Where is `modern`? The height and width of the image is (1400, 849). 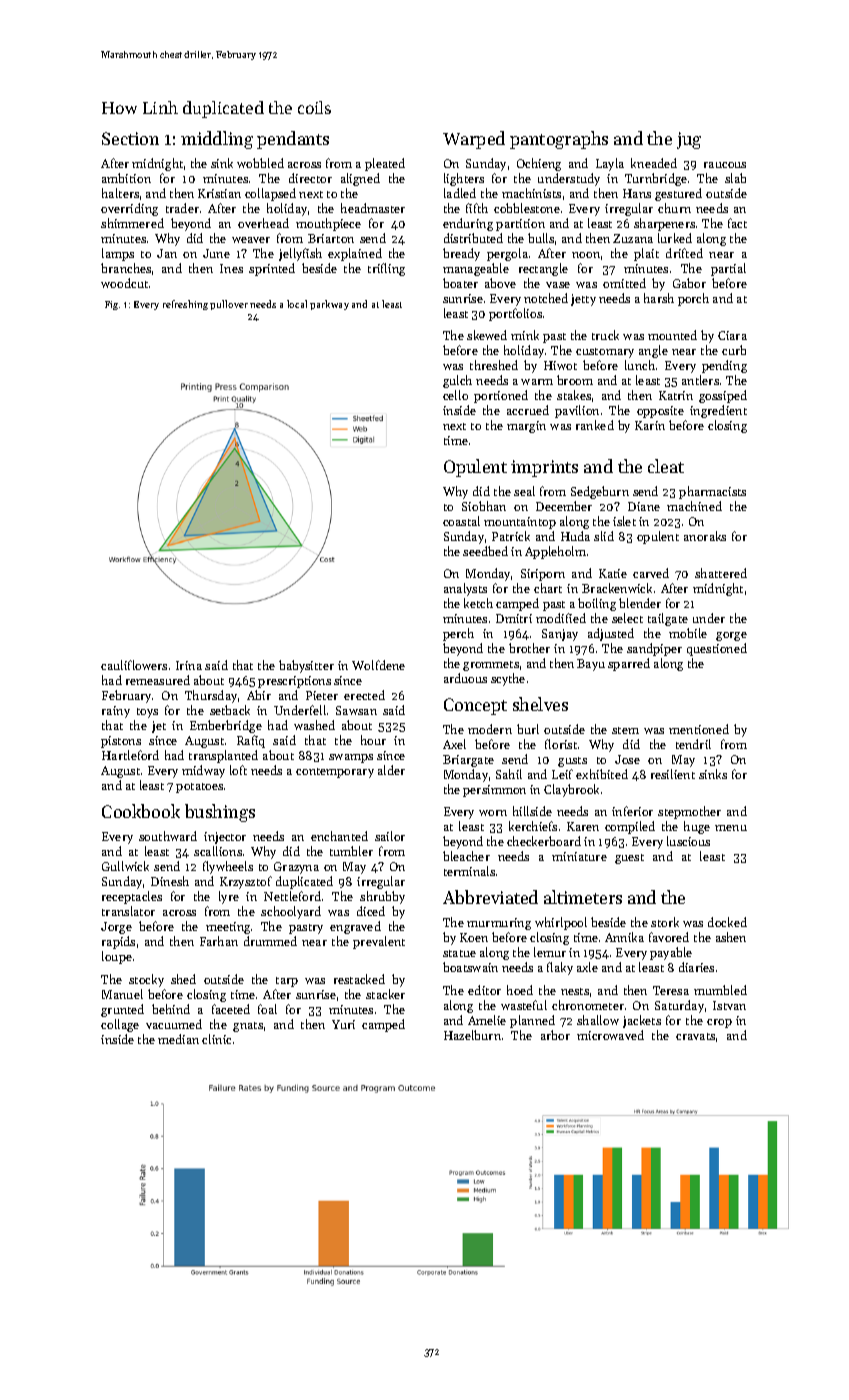 modern is located at coordinates (490, 729).
